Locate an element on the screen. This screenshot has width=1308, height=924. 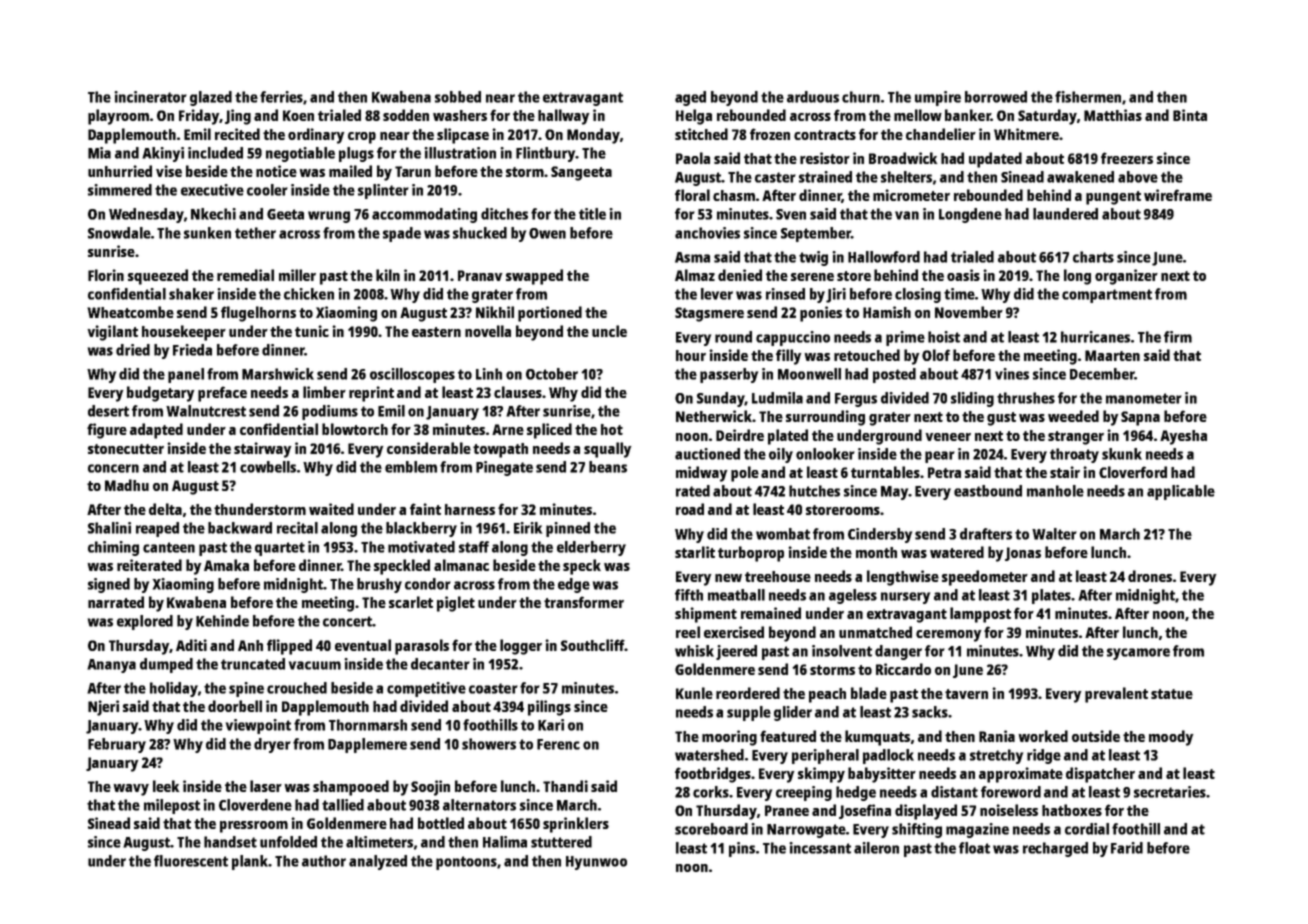
squally is located at coordinates (608, 450).
